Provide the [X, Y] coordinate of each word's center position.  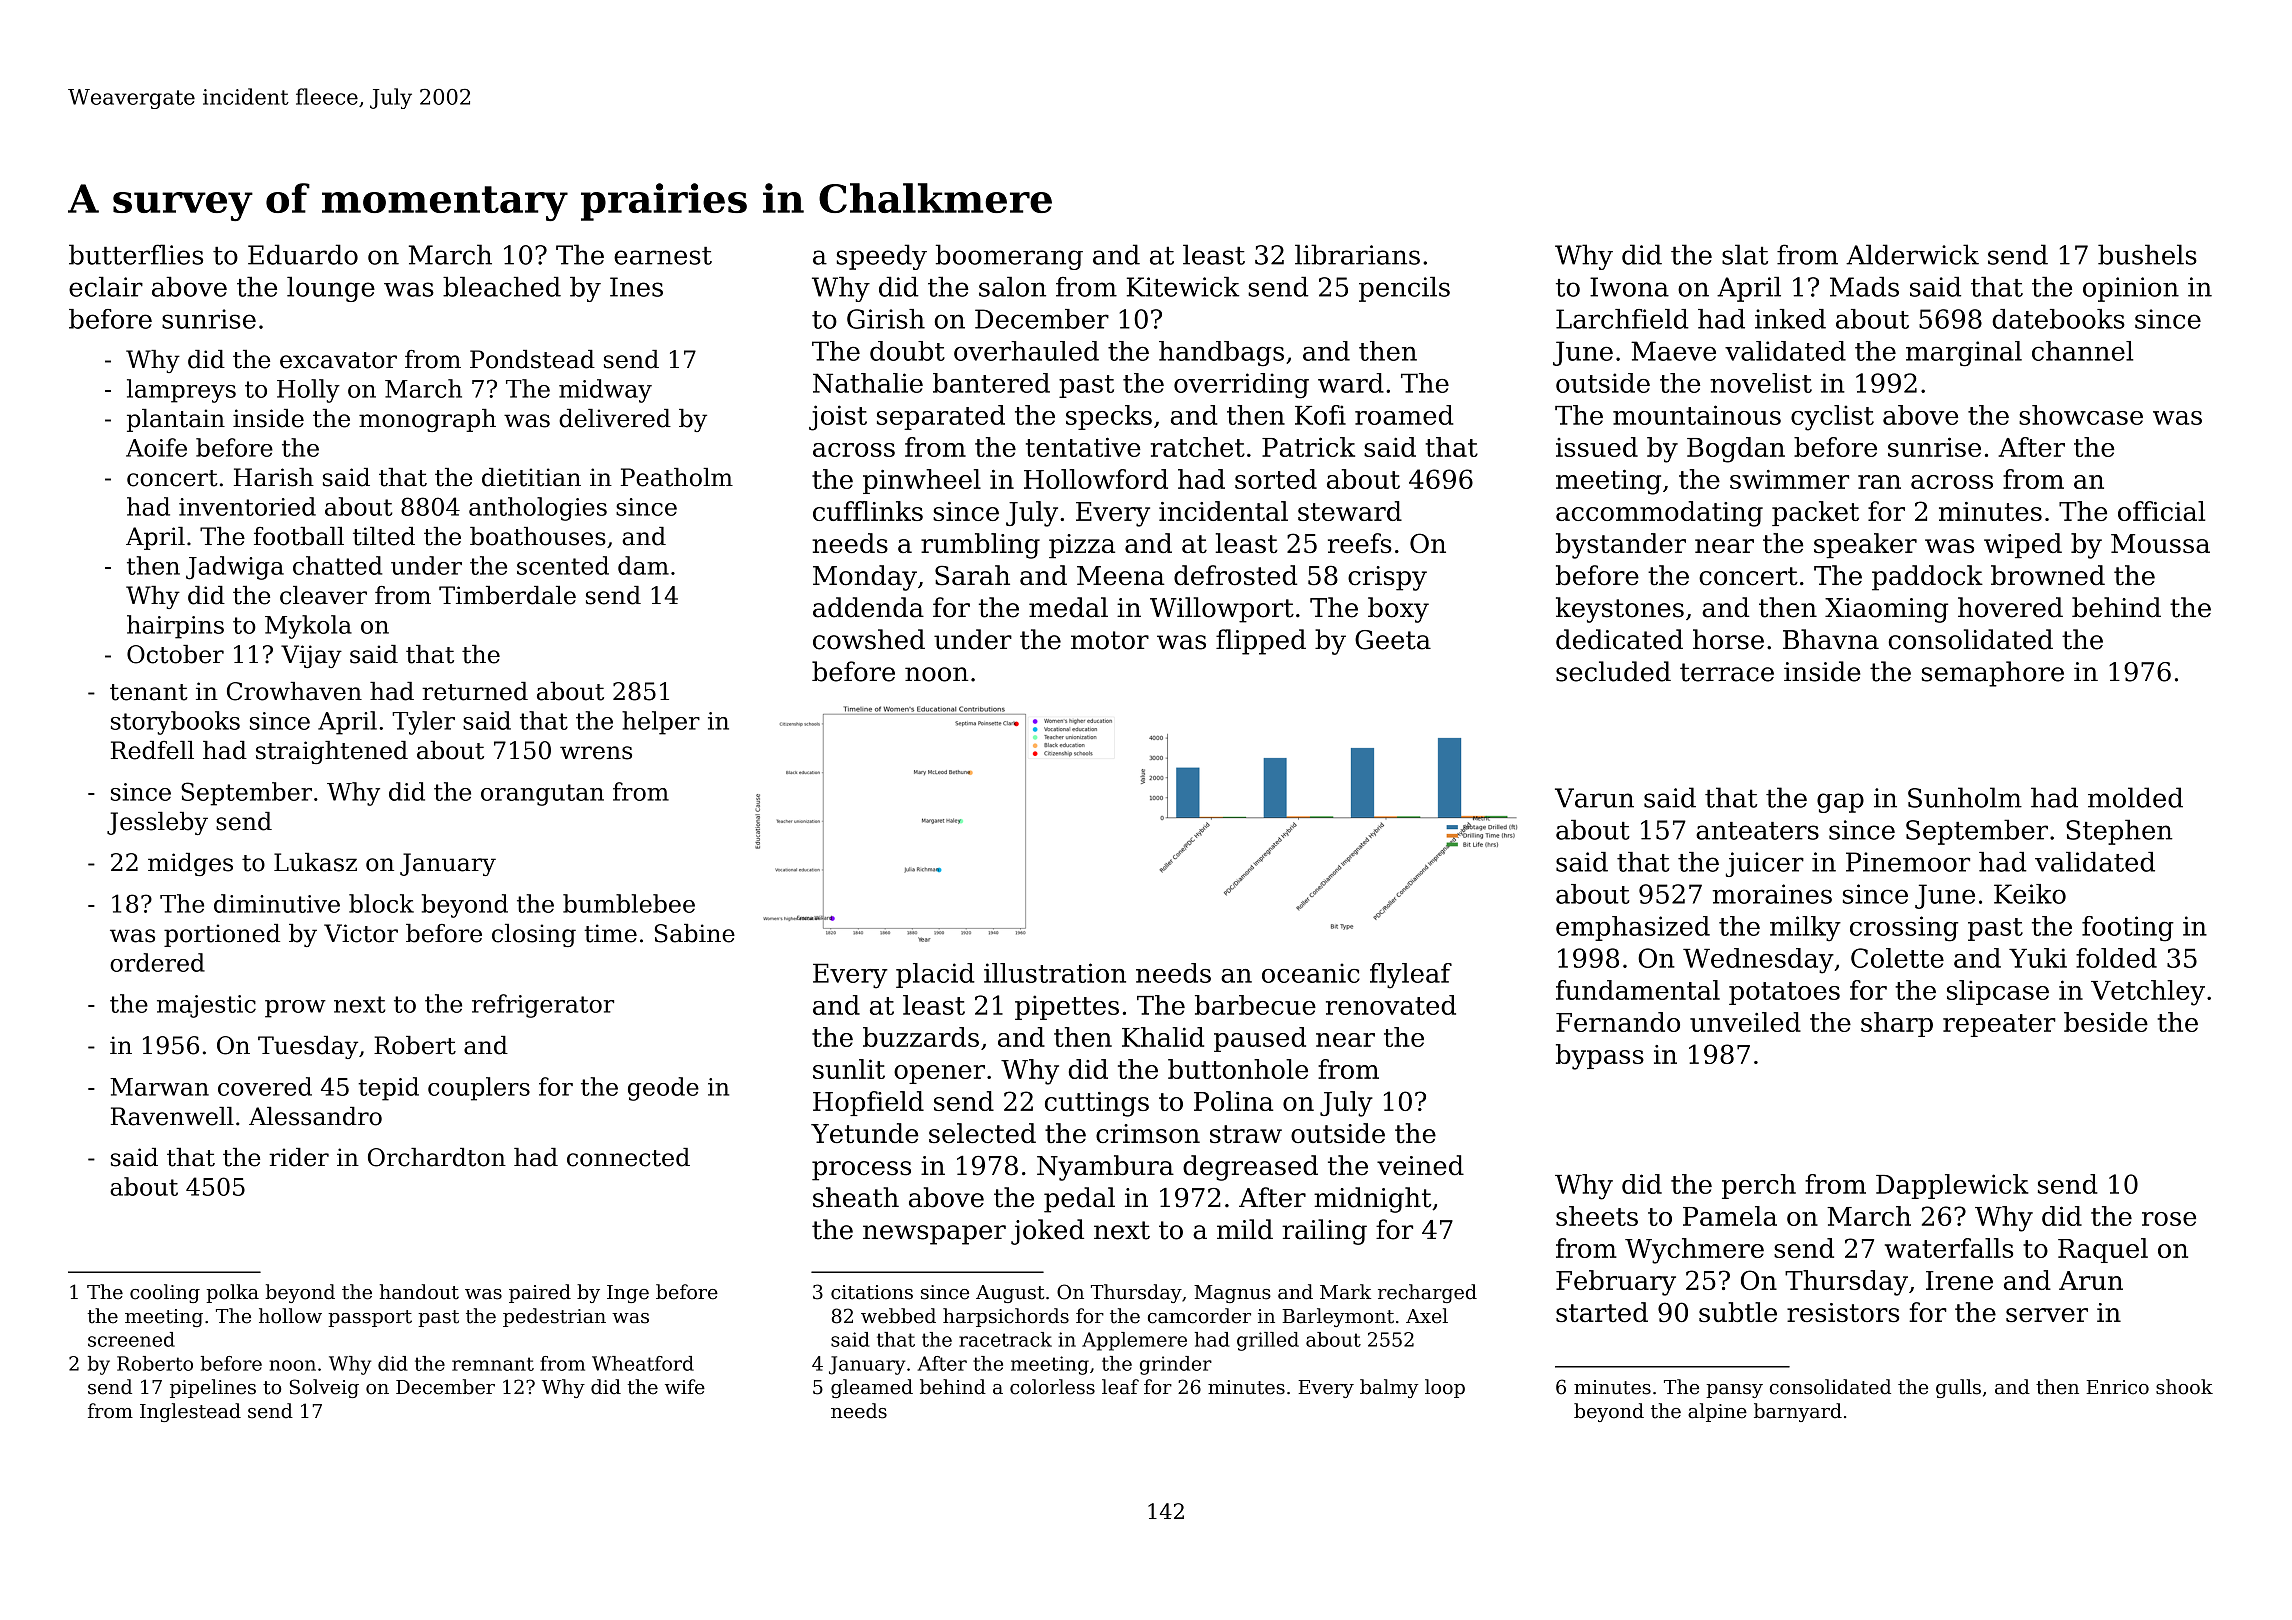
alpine [1717, 1412]
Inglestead [190, 1412]
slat [1745, 254]
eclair [106, 287]
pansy [1734, 1391]
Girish [886, 319]
